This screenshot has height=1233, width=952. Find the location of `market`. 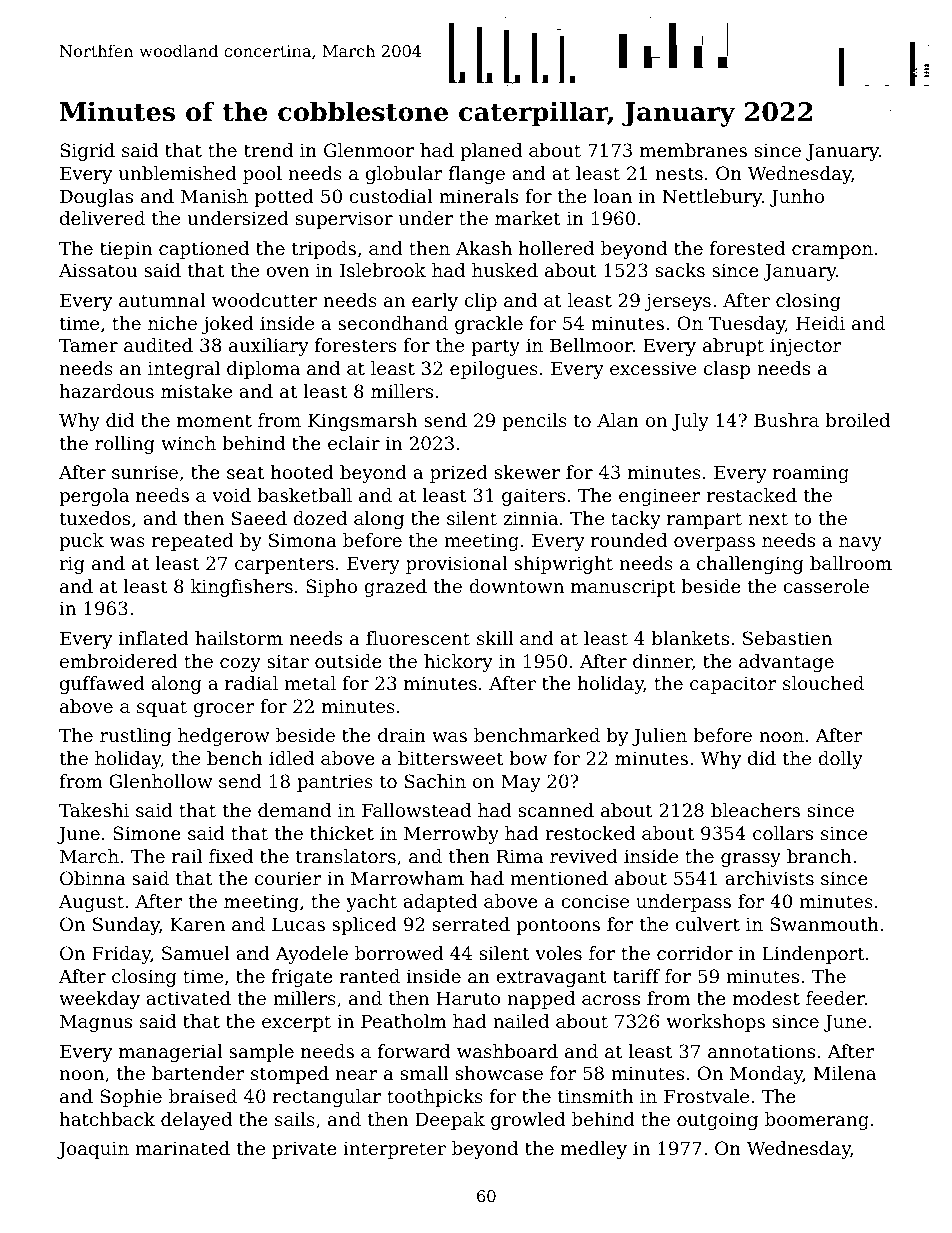

market is located at coordinates (528, 218).
